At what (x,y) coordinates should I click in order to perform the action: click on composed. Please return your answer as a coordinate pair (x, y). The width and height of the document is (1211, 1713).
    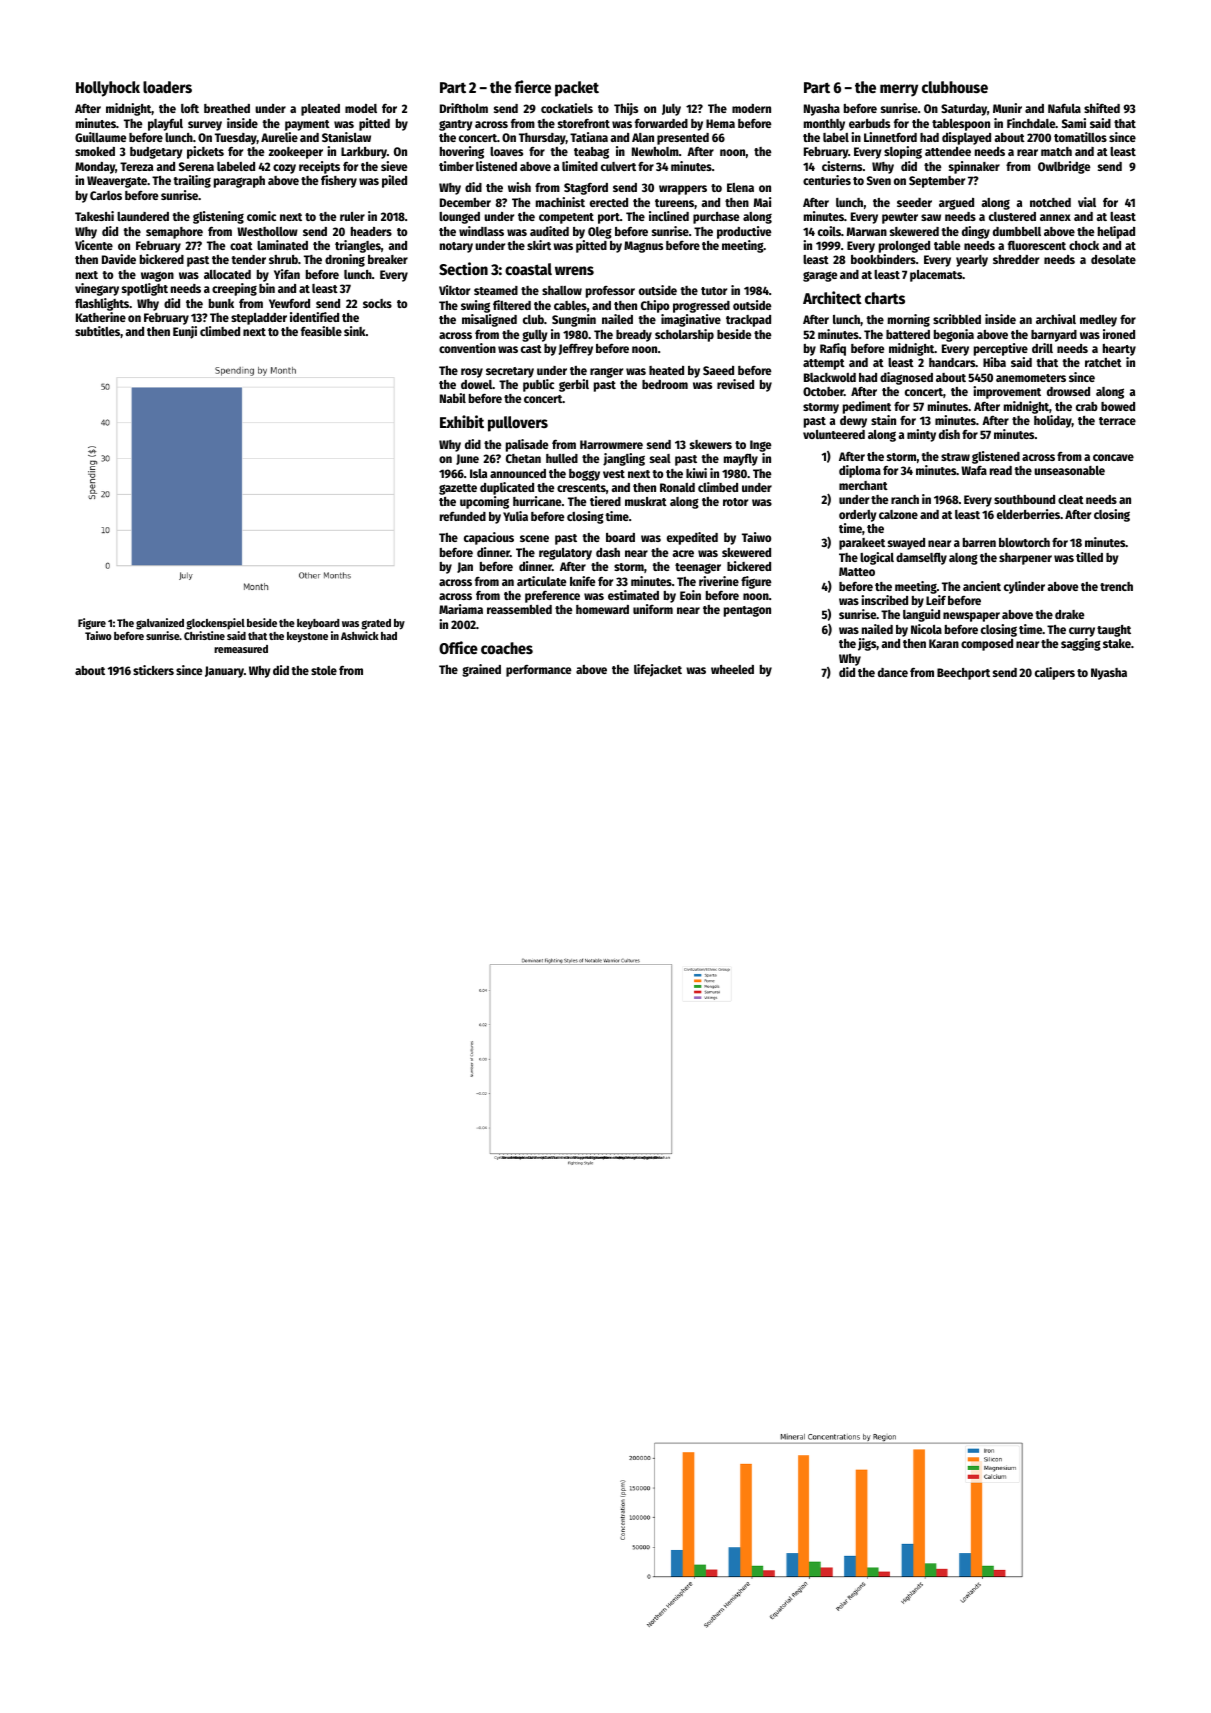
    Looking at the image, I should click on (987, 645).
